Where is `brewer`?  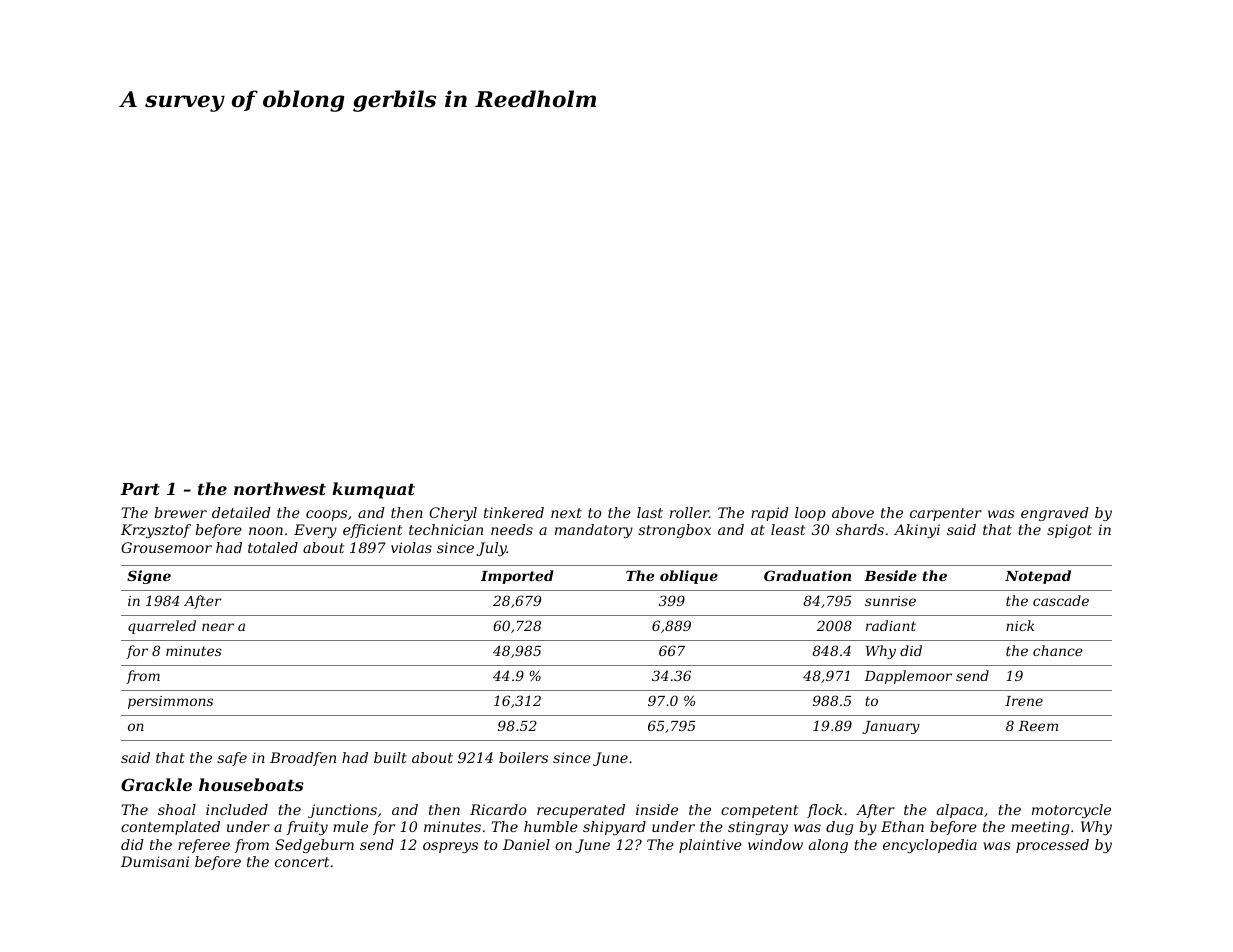
brewer is located at coordinates (180, 512).
